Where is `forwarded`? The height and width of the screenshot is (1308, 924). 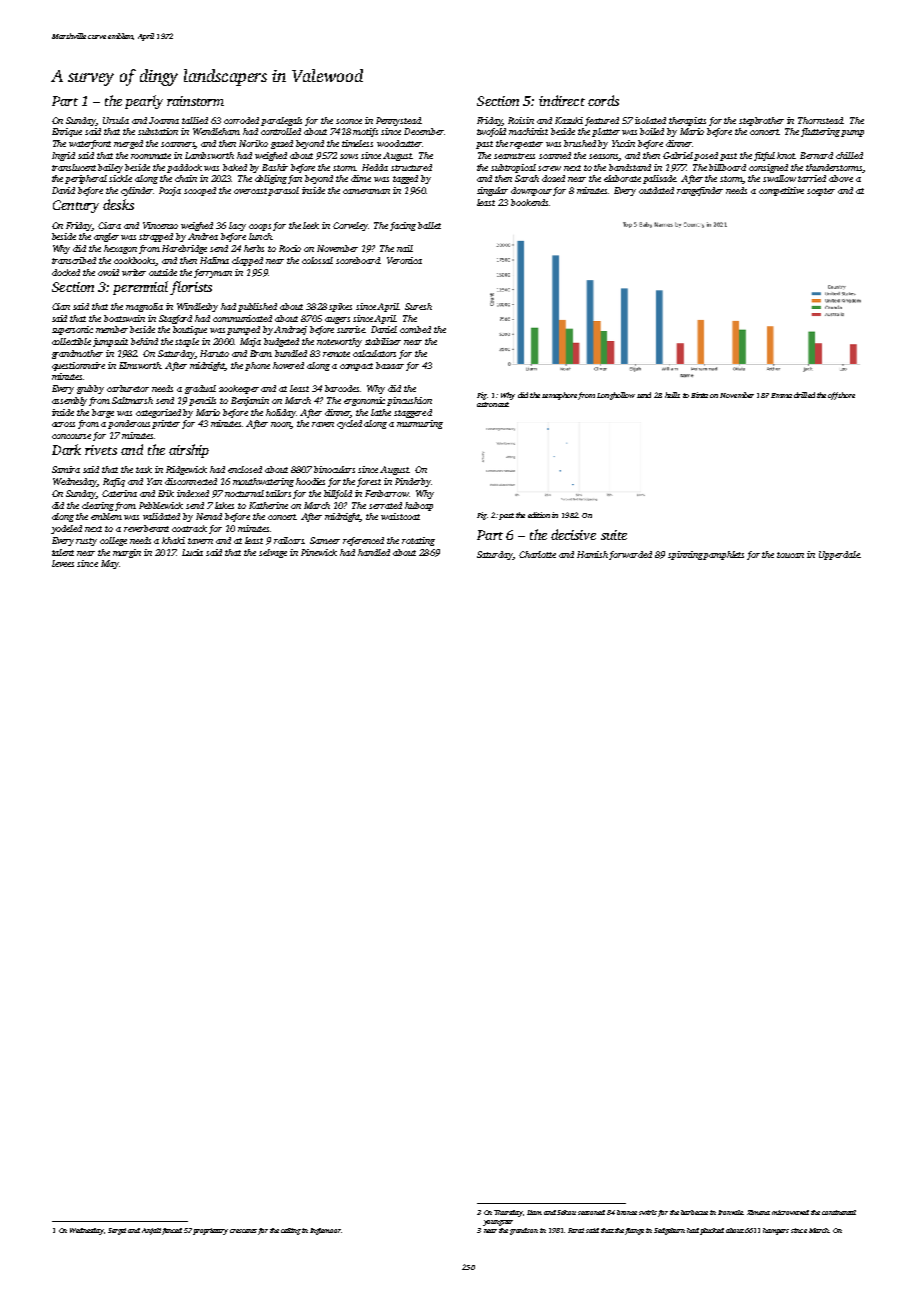 forwarded is located at coordinates (630, 555).
